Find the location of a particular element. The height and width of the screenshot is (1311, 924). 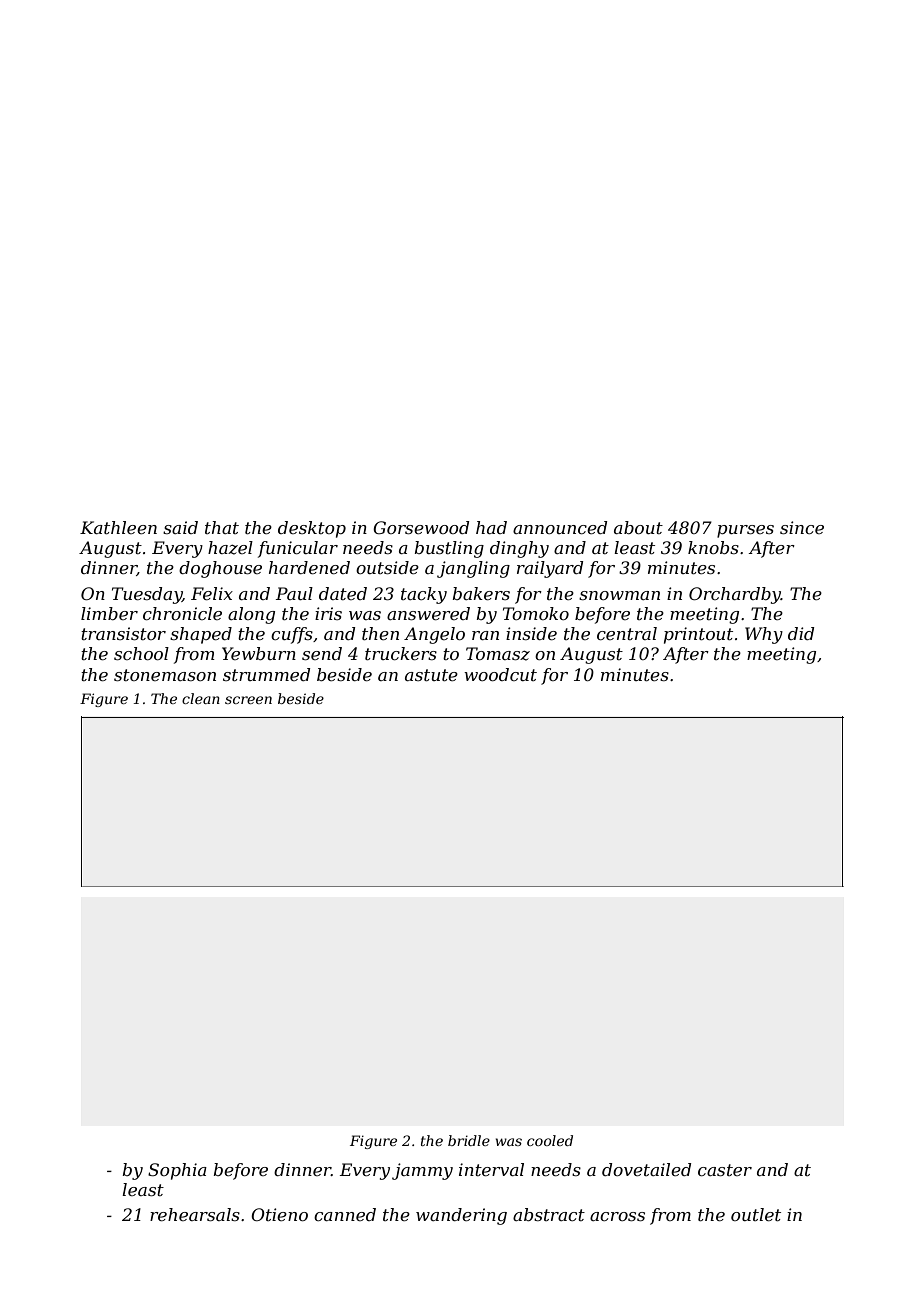

had is located at coordinates (491, 527).
